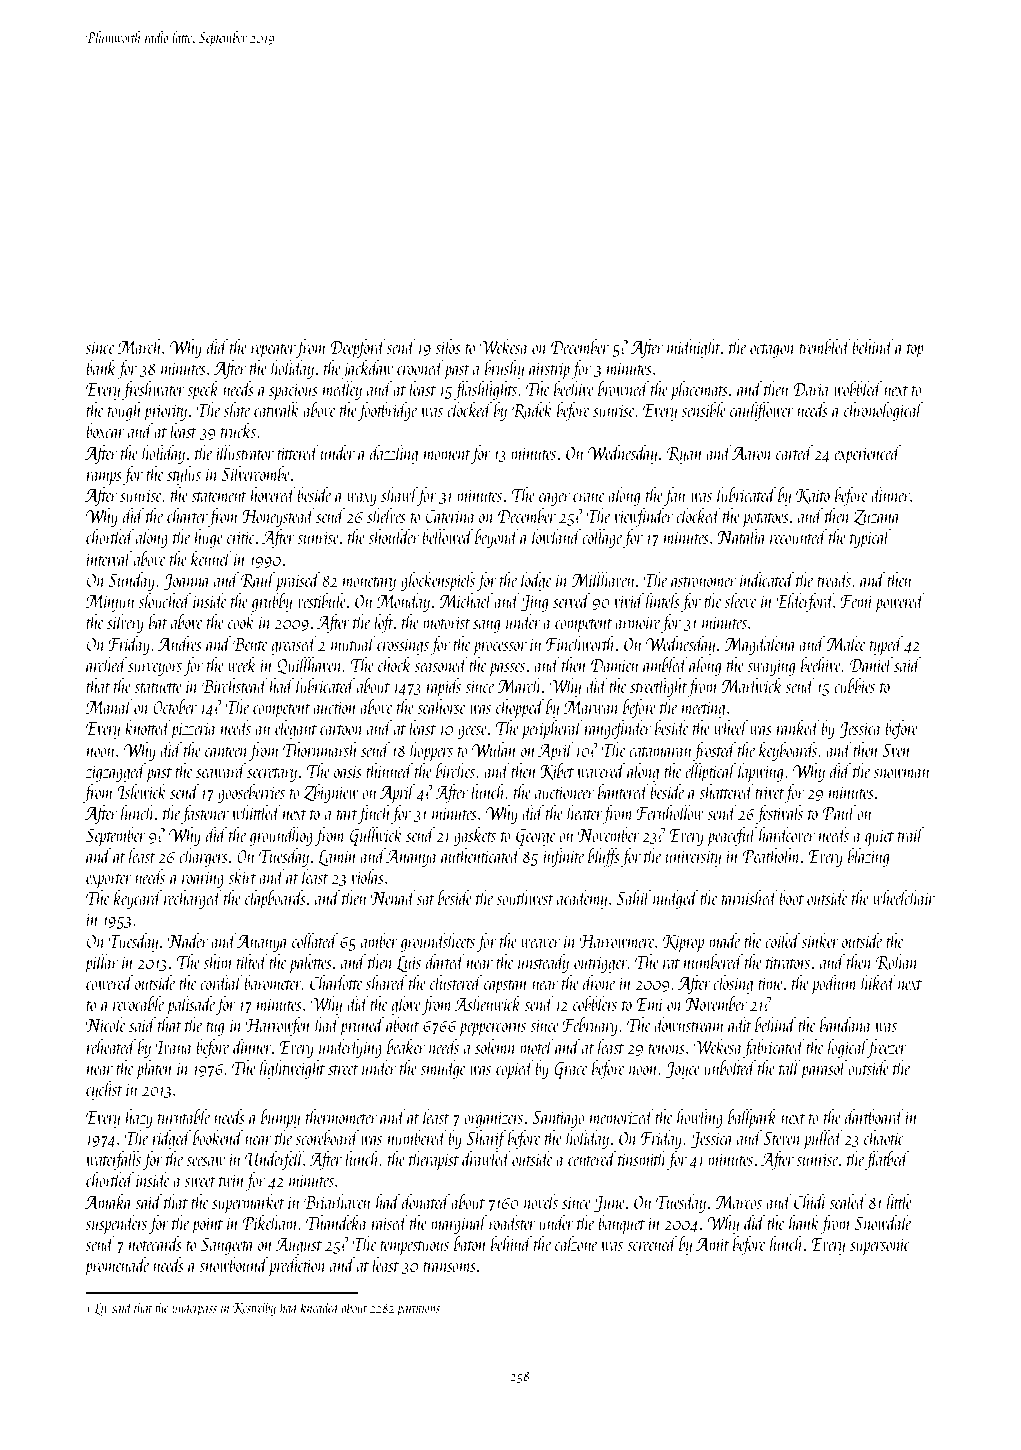 The width and height of the page is (1021, 1450). What do you see at coordinates (102, 1309) in the page?
I see `Liv` at bounding box center [102, 1309].
